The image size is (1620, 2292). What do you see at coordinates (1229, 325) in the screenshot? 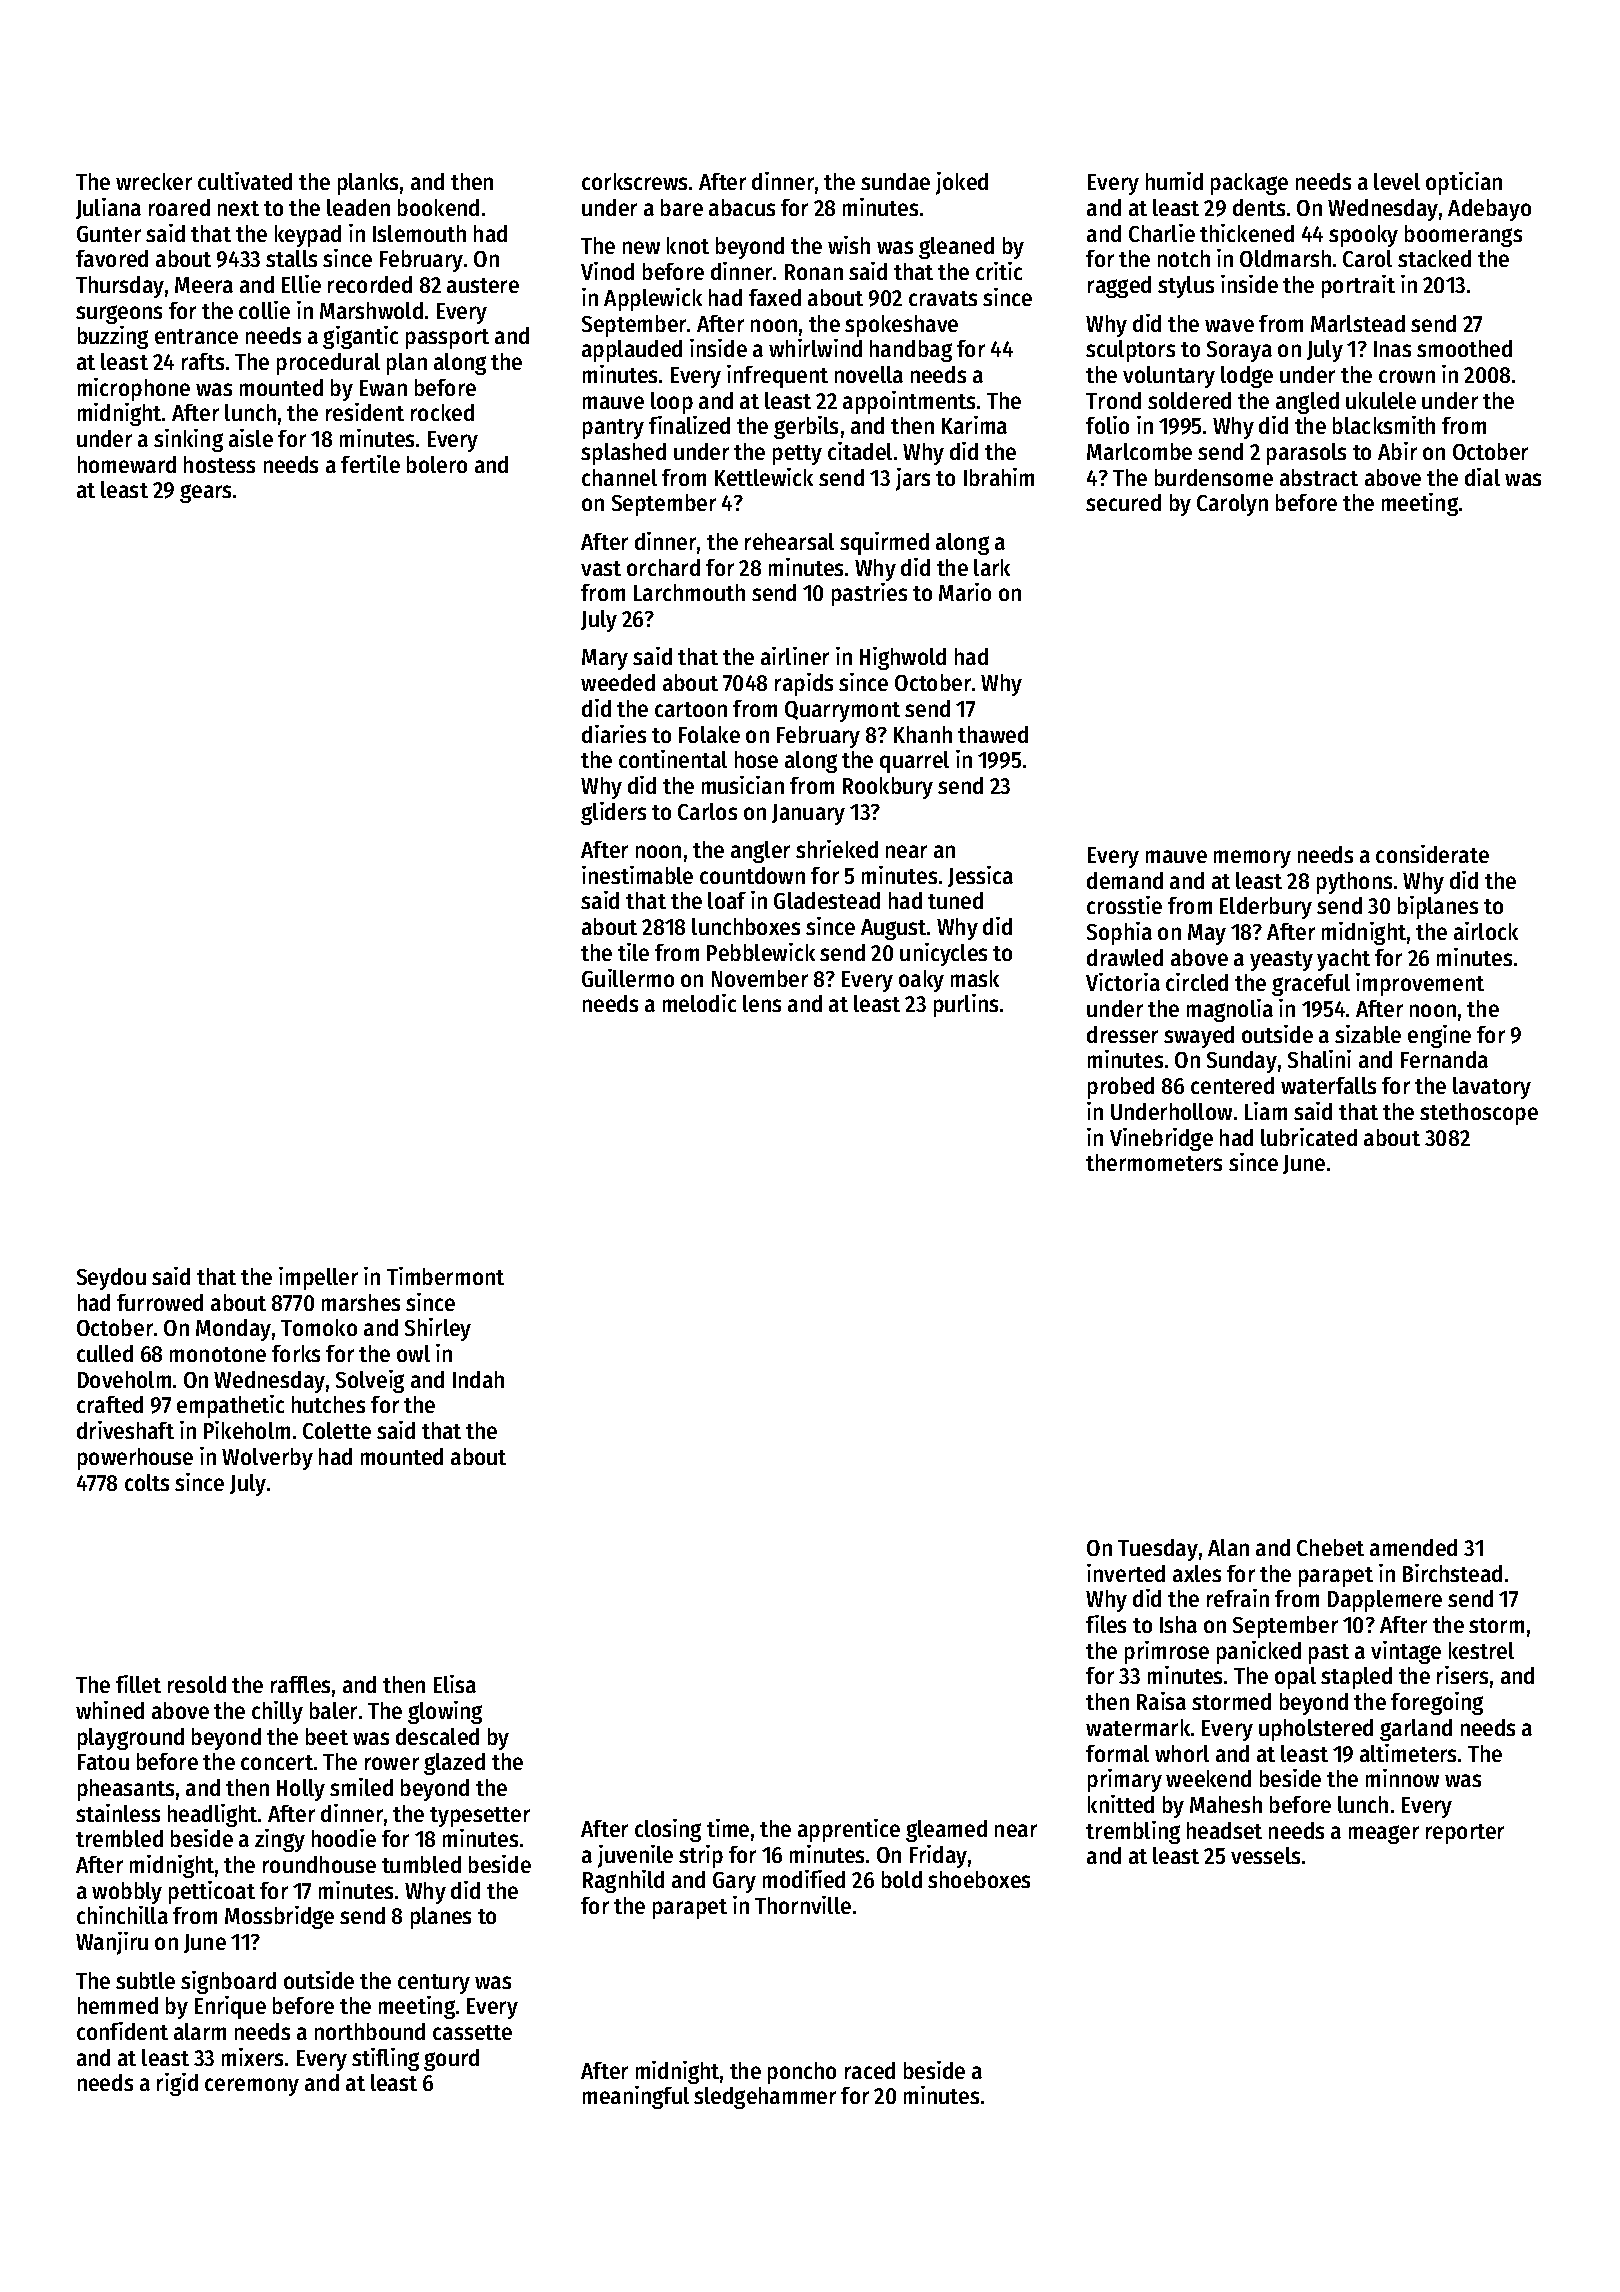
I see `wave` at bounding box center [1229, 325].
